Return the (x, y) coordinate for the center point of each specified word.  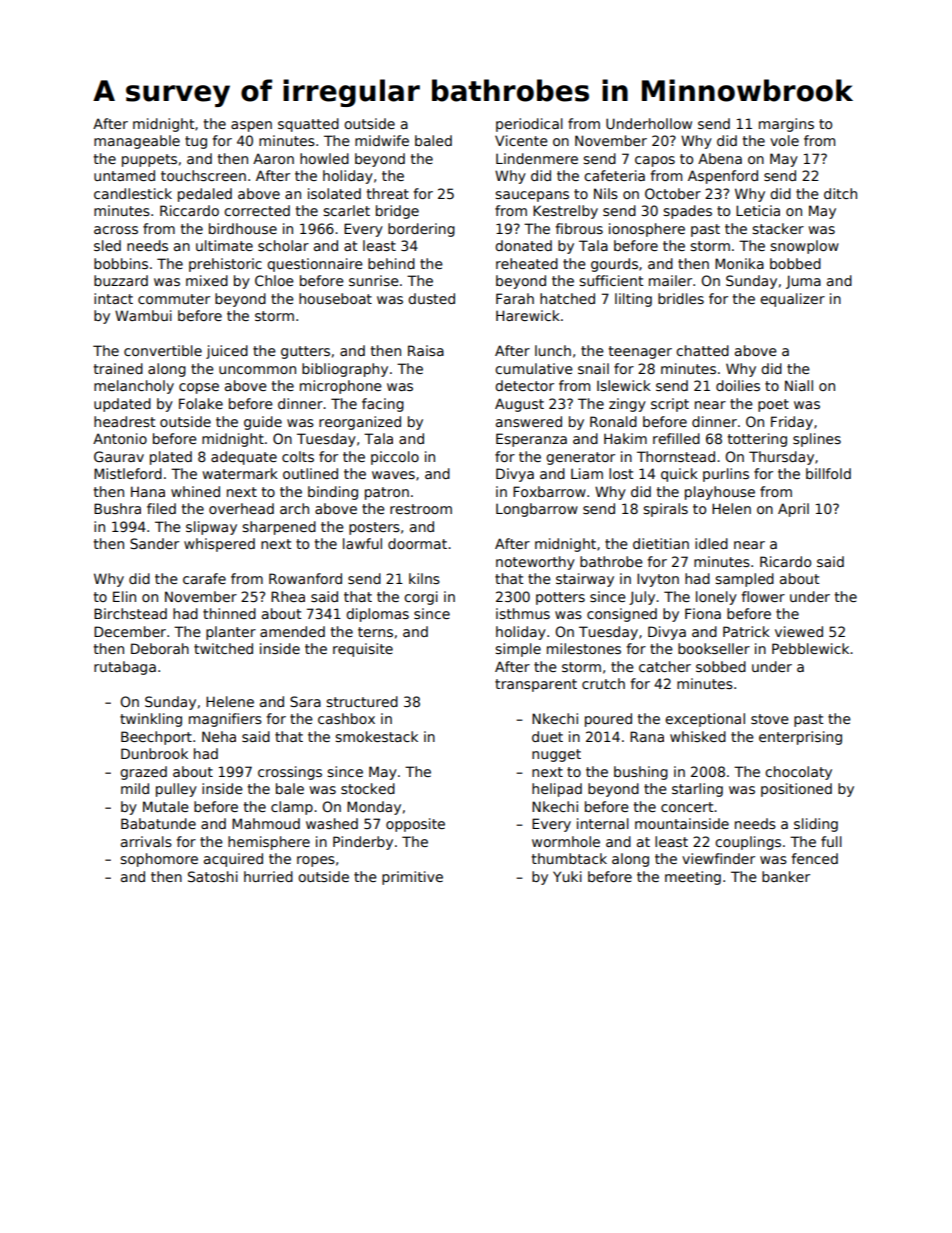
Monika (739, 263)
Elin (124, 596)
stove (770, 719)
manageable (137, 142)
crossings (290, 773)
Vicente (521, 140)
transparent (536, 685)
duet (547, 736)
